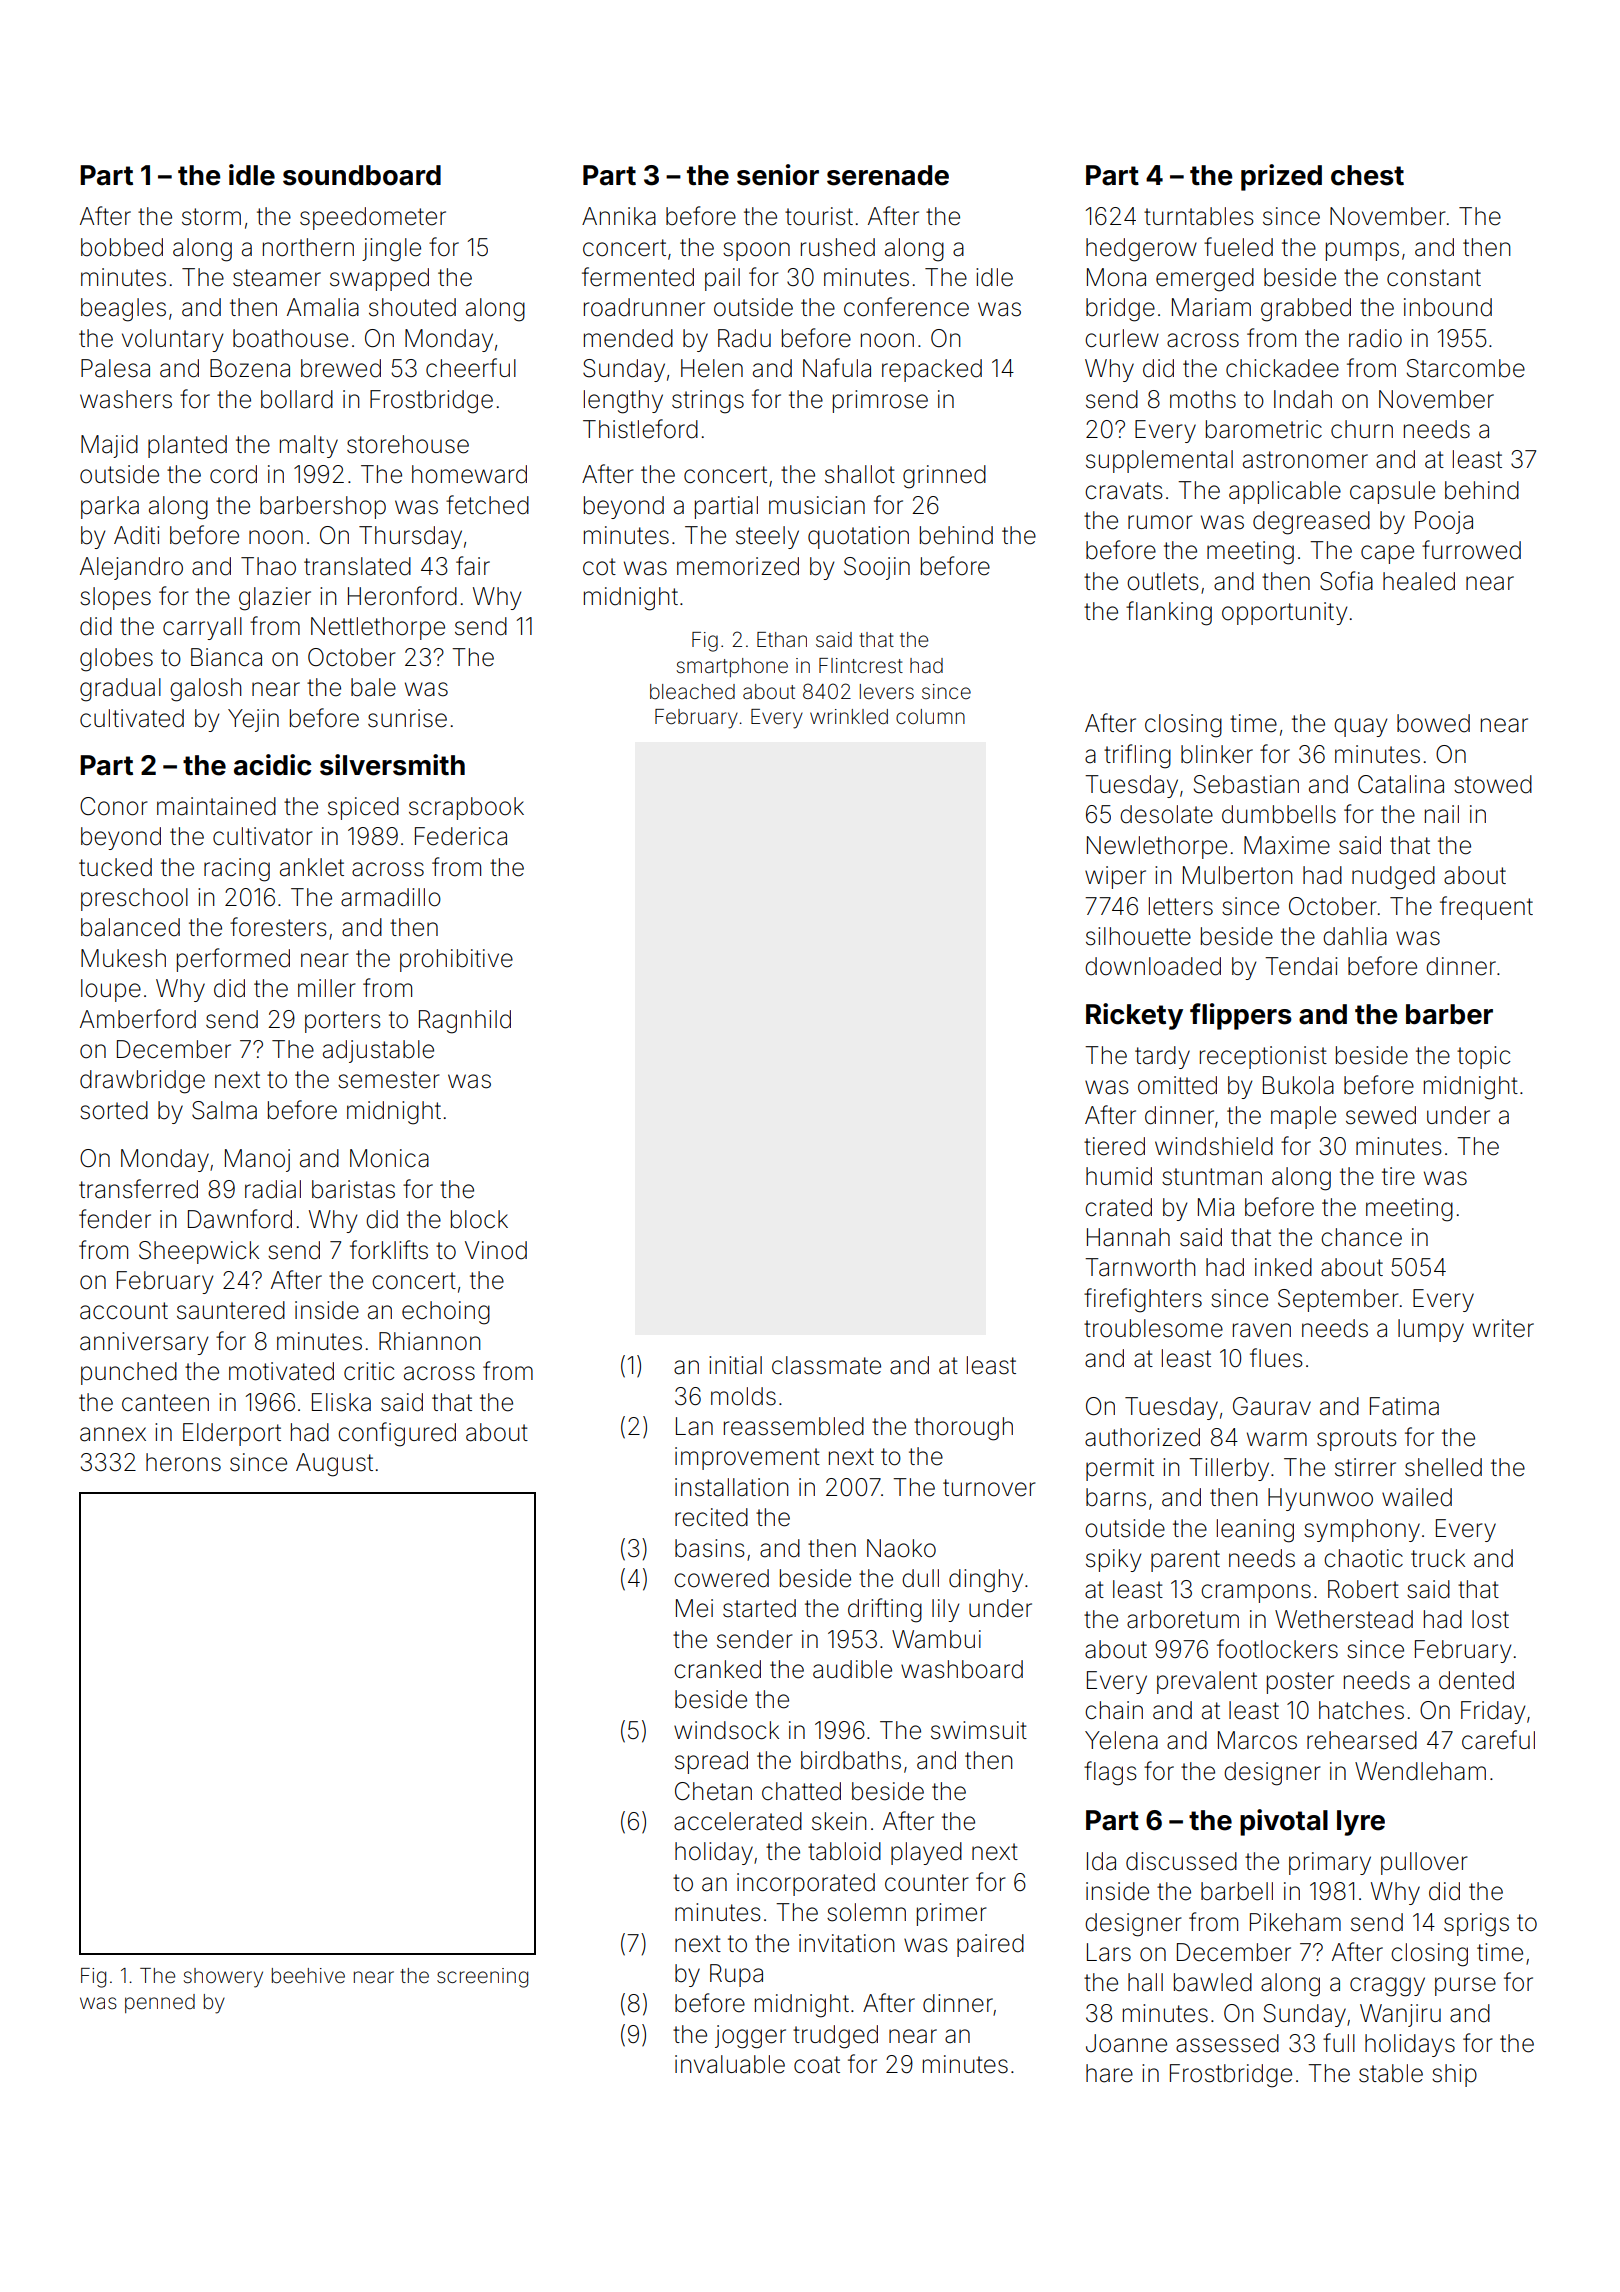 This screenshot has height=2292, width=1620. What do you see at coordinates (619, 216) in the screenshot?
I see `Annika` at bounding box center [619, 216].
